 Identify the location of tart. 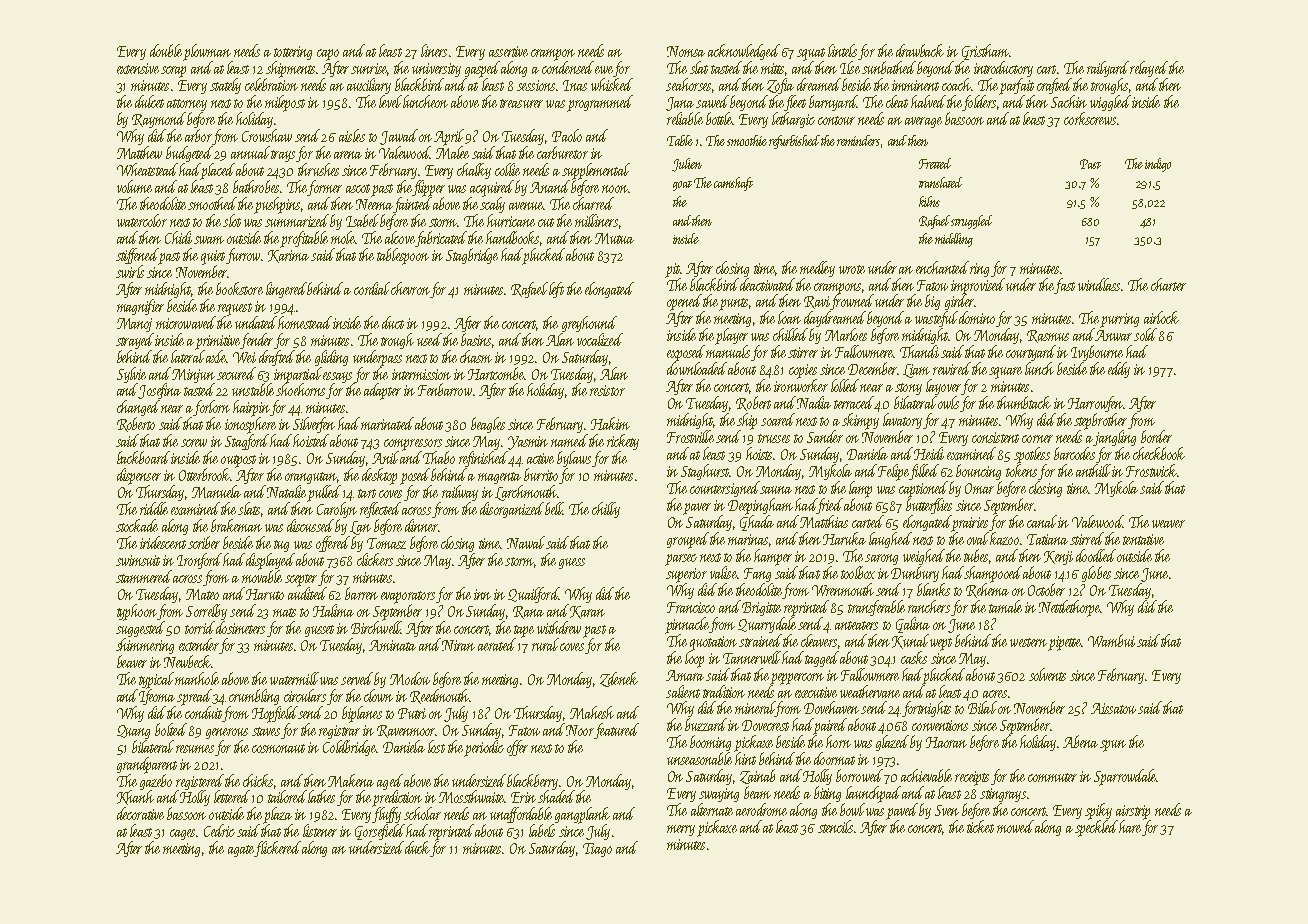
(367, 493).
